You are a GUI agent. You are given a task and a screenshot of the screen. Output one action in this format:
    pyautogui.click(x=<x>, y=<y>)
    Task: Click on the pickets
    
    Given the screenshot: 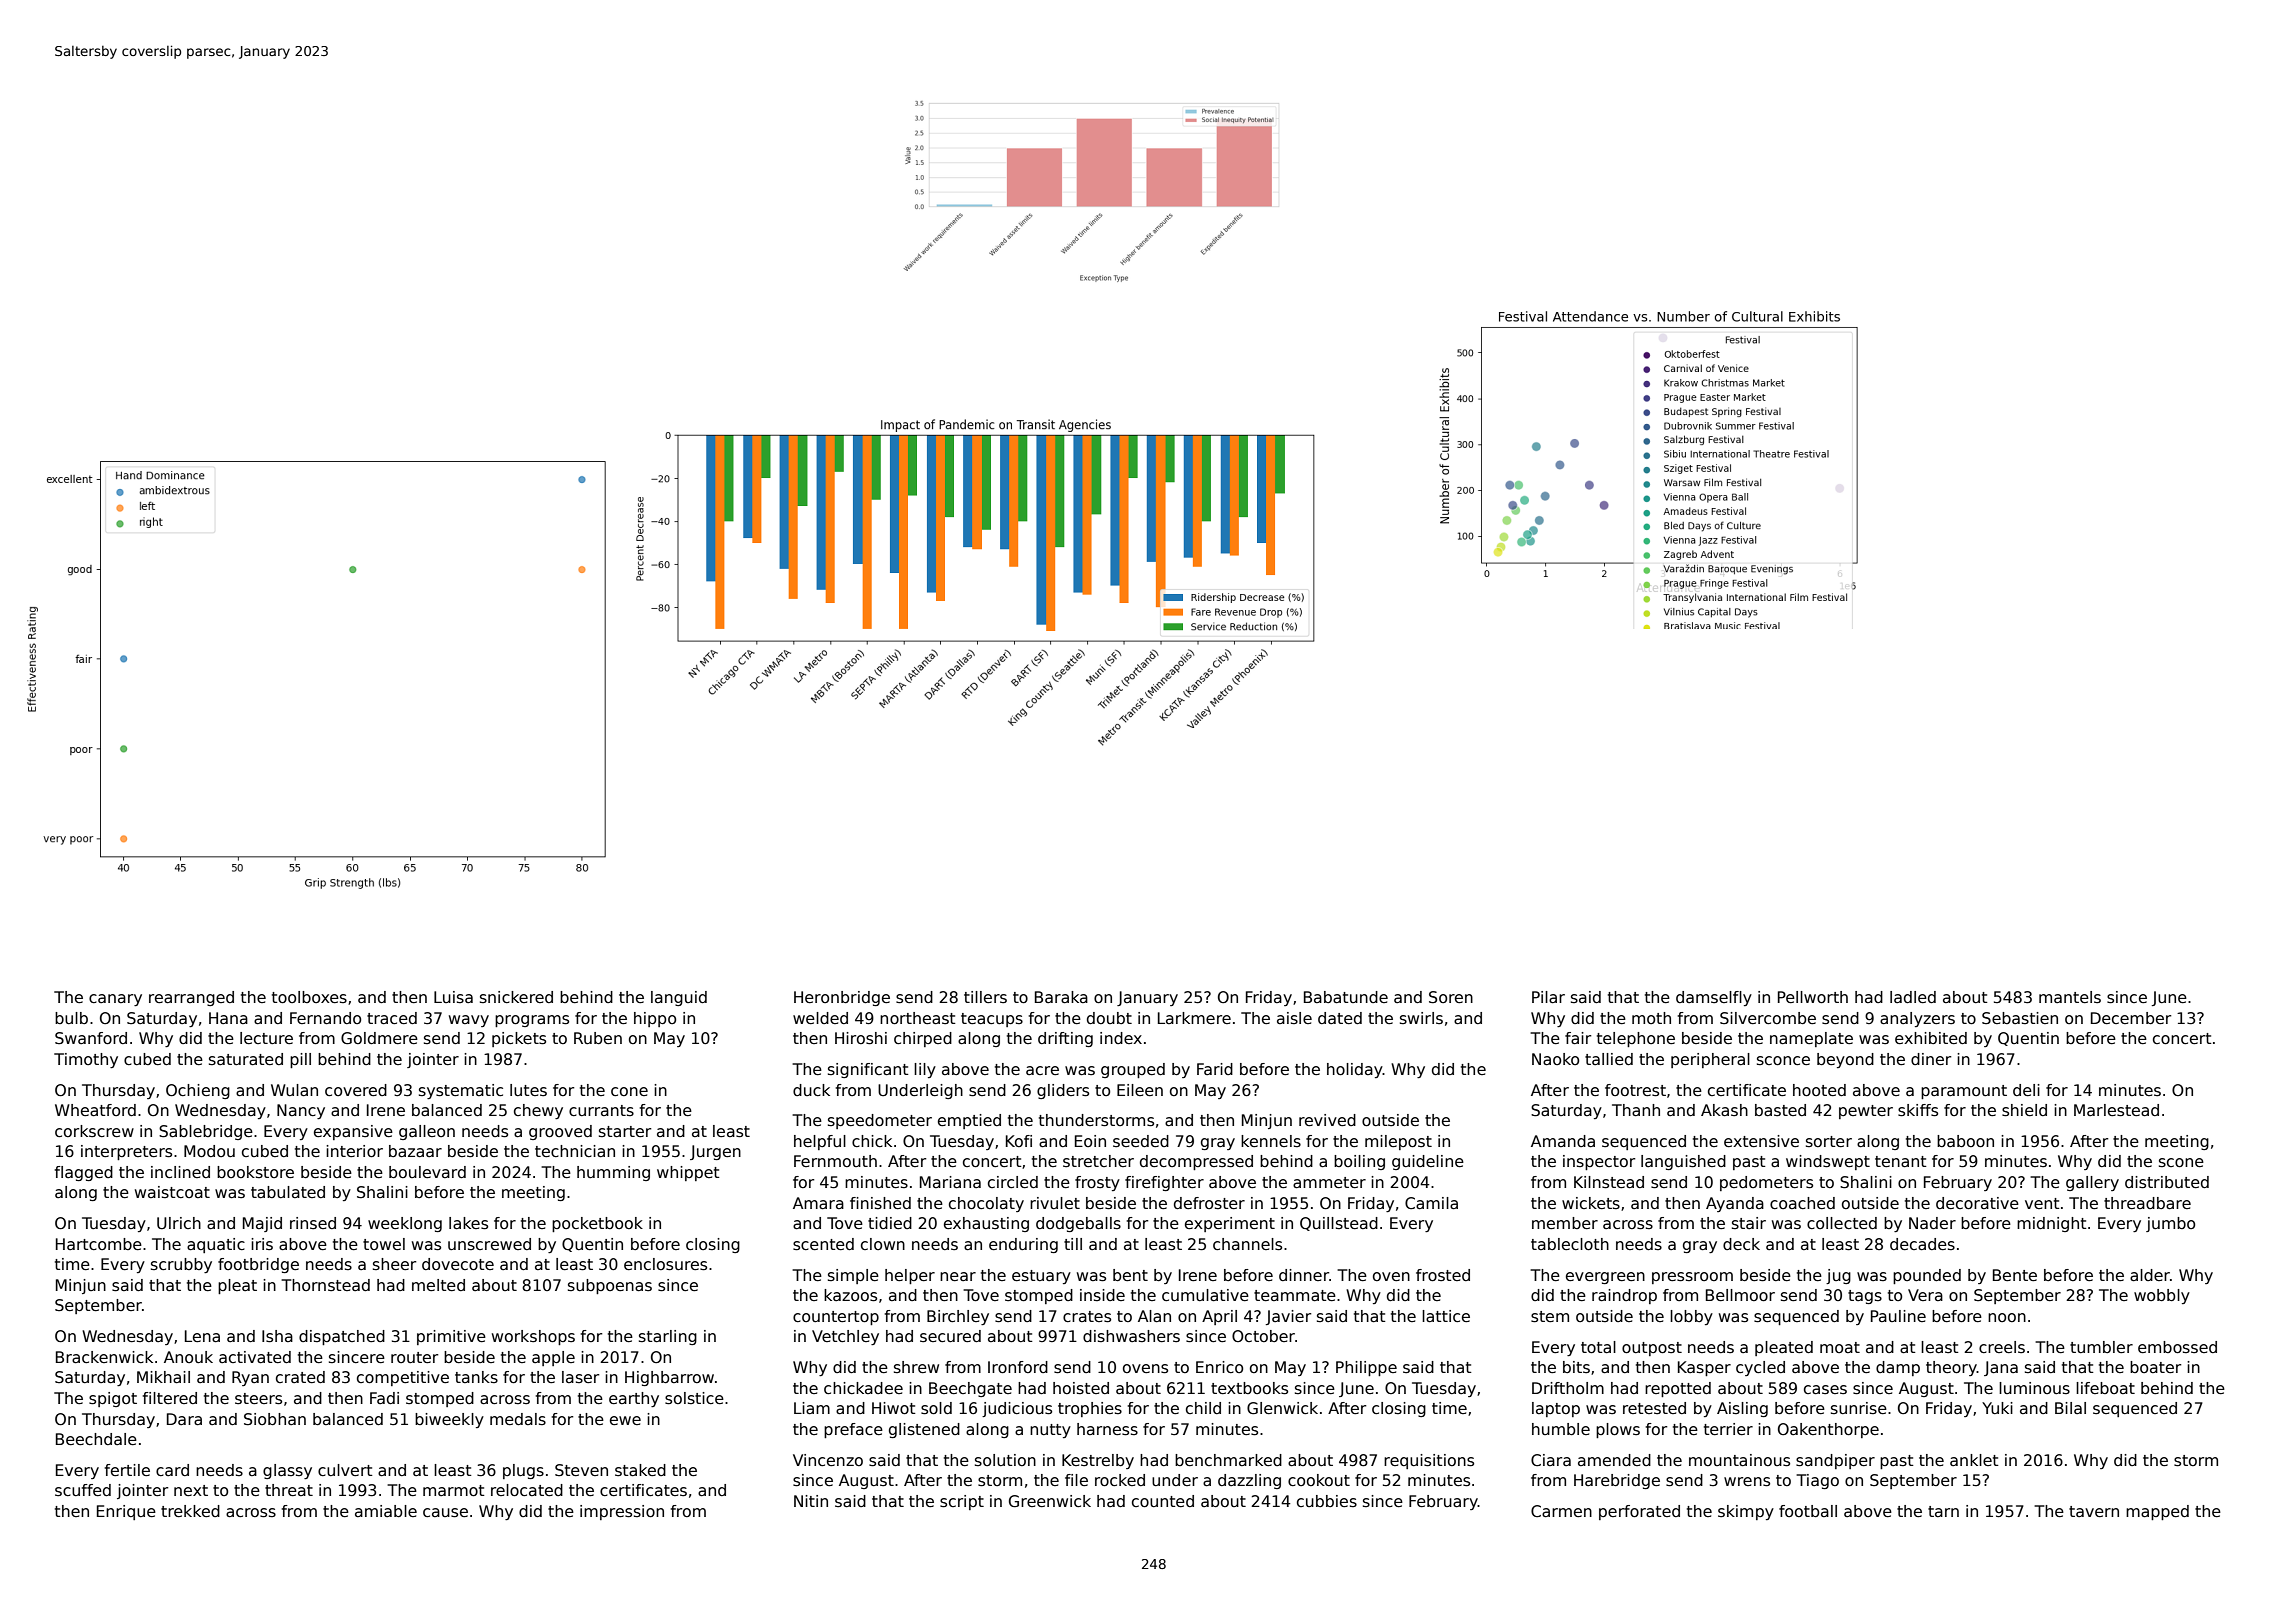 What is the action you would take?
    pyautogui.click(x=519, y=1039)
